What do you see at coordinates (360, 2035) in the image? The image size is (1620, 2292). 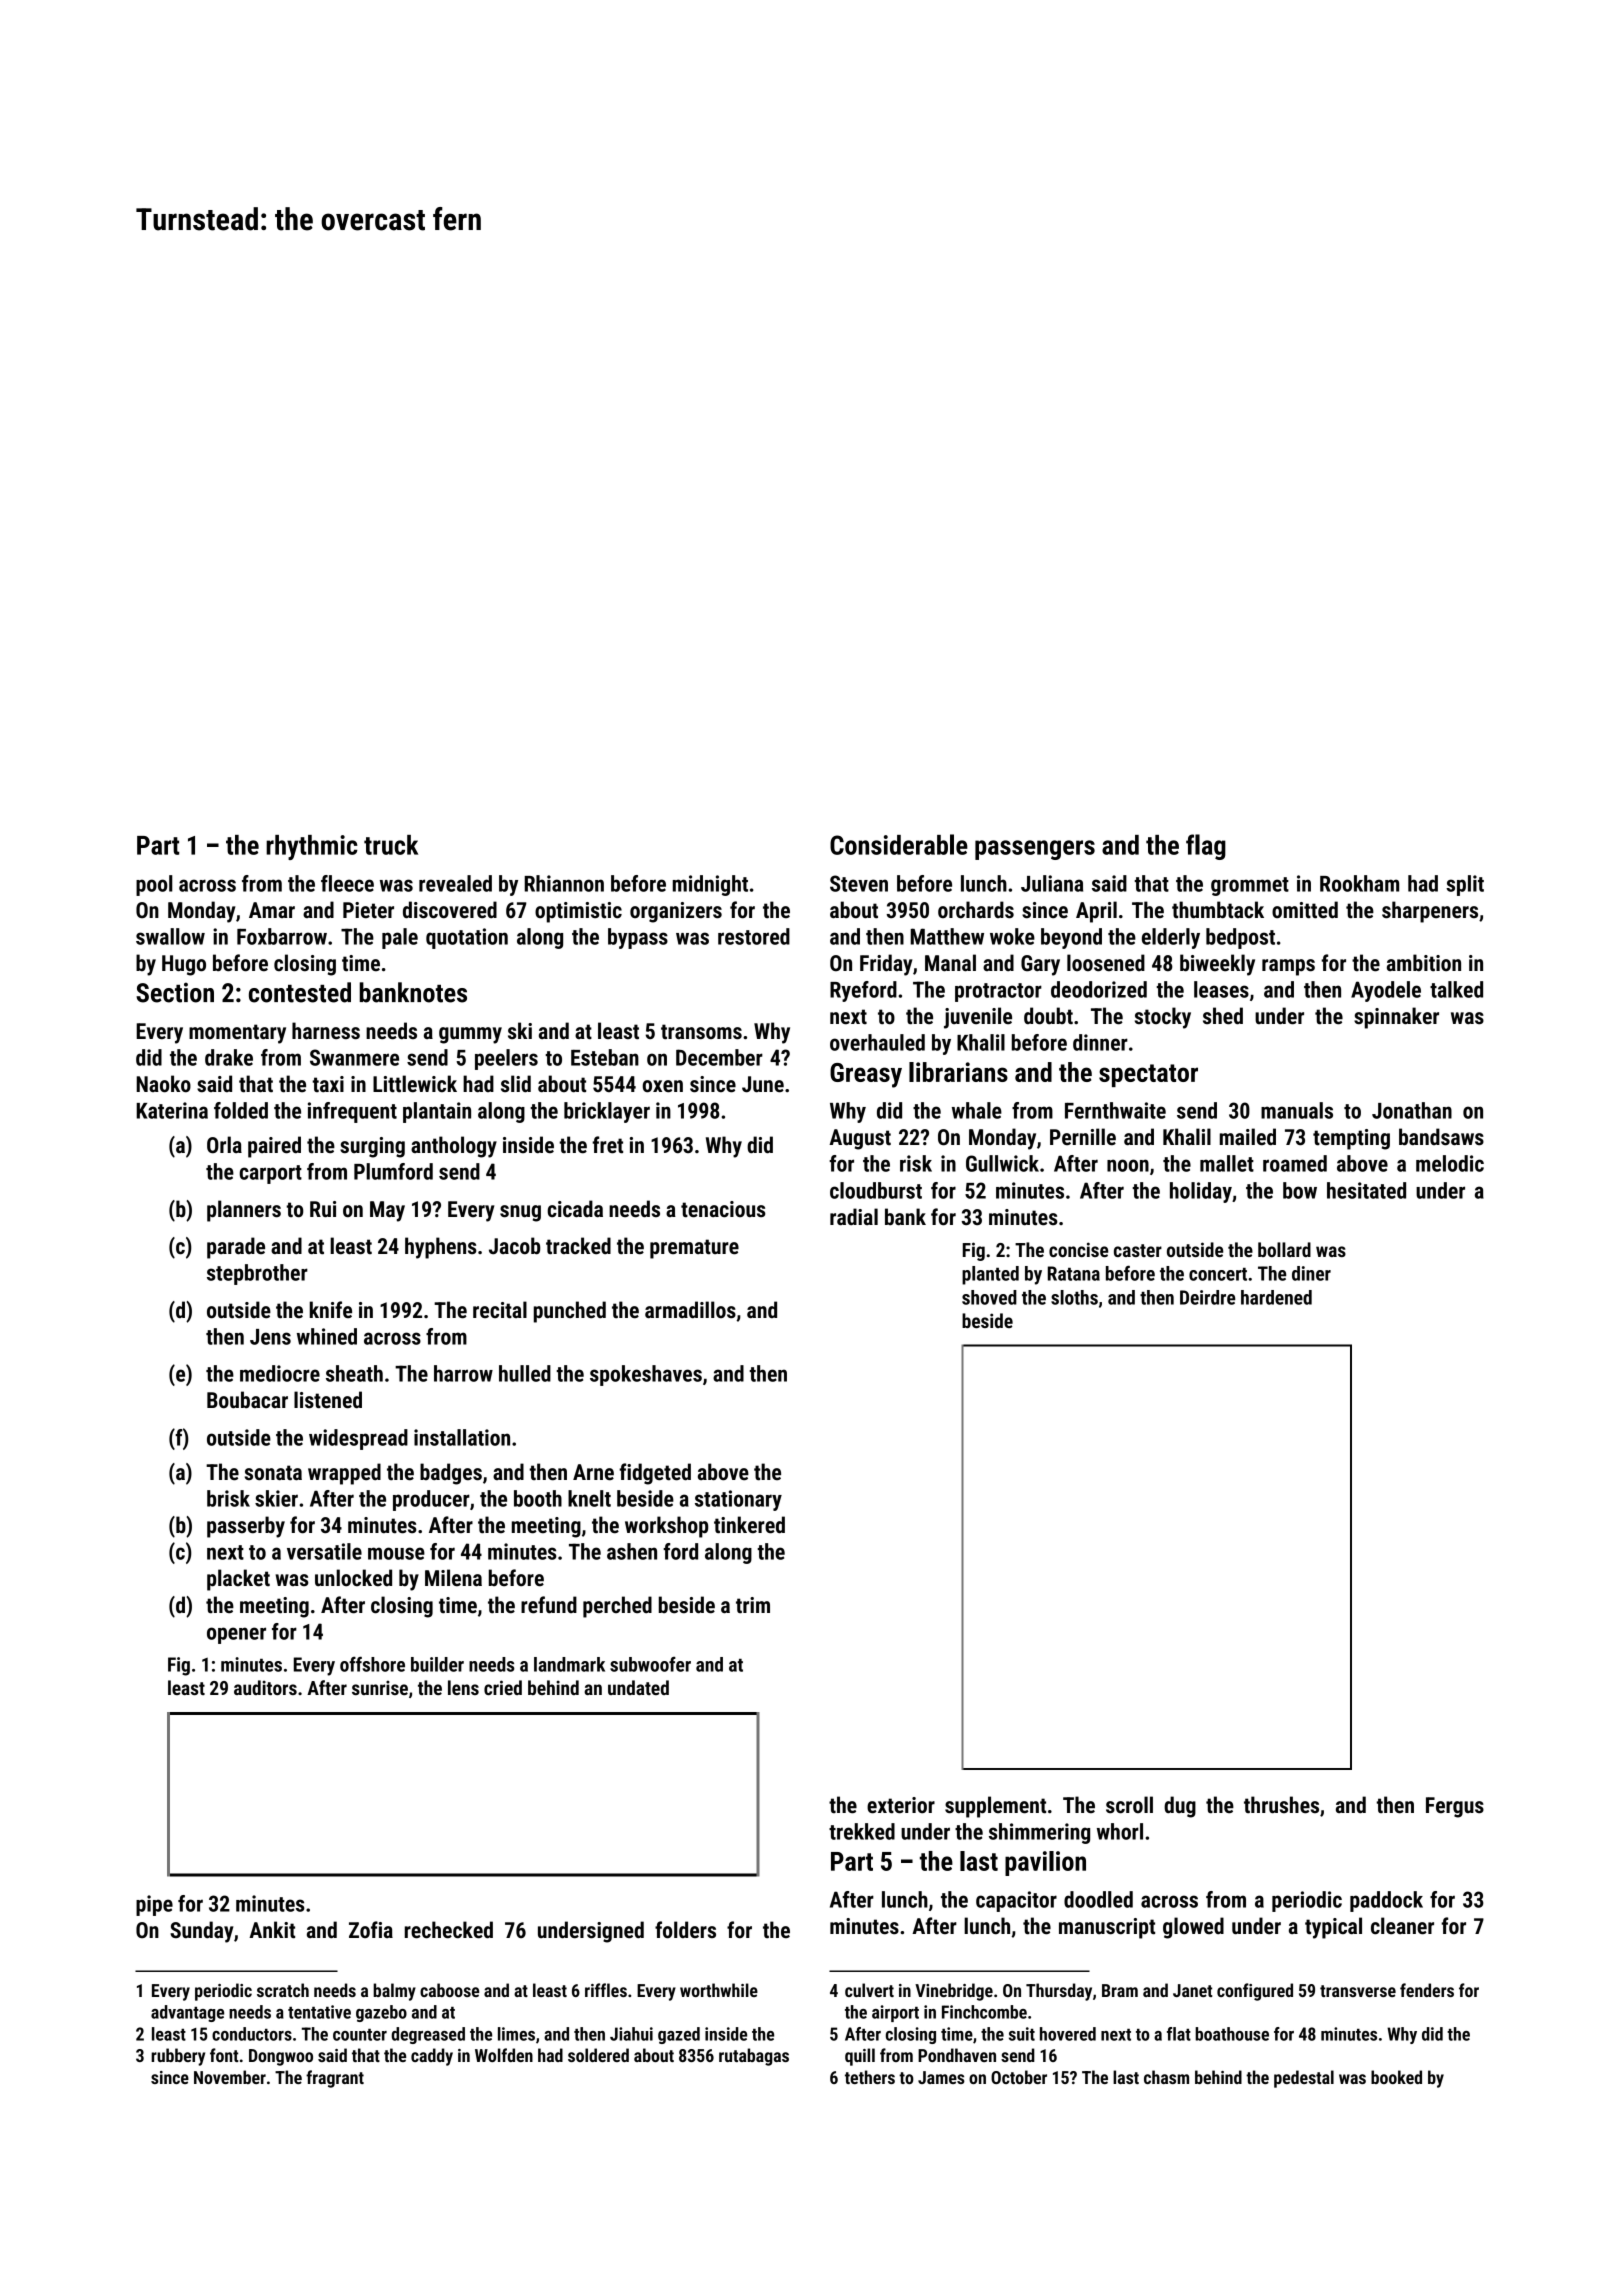 I see `counter` at bounding box center [360, 2035].
